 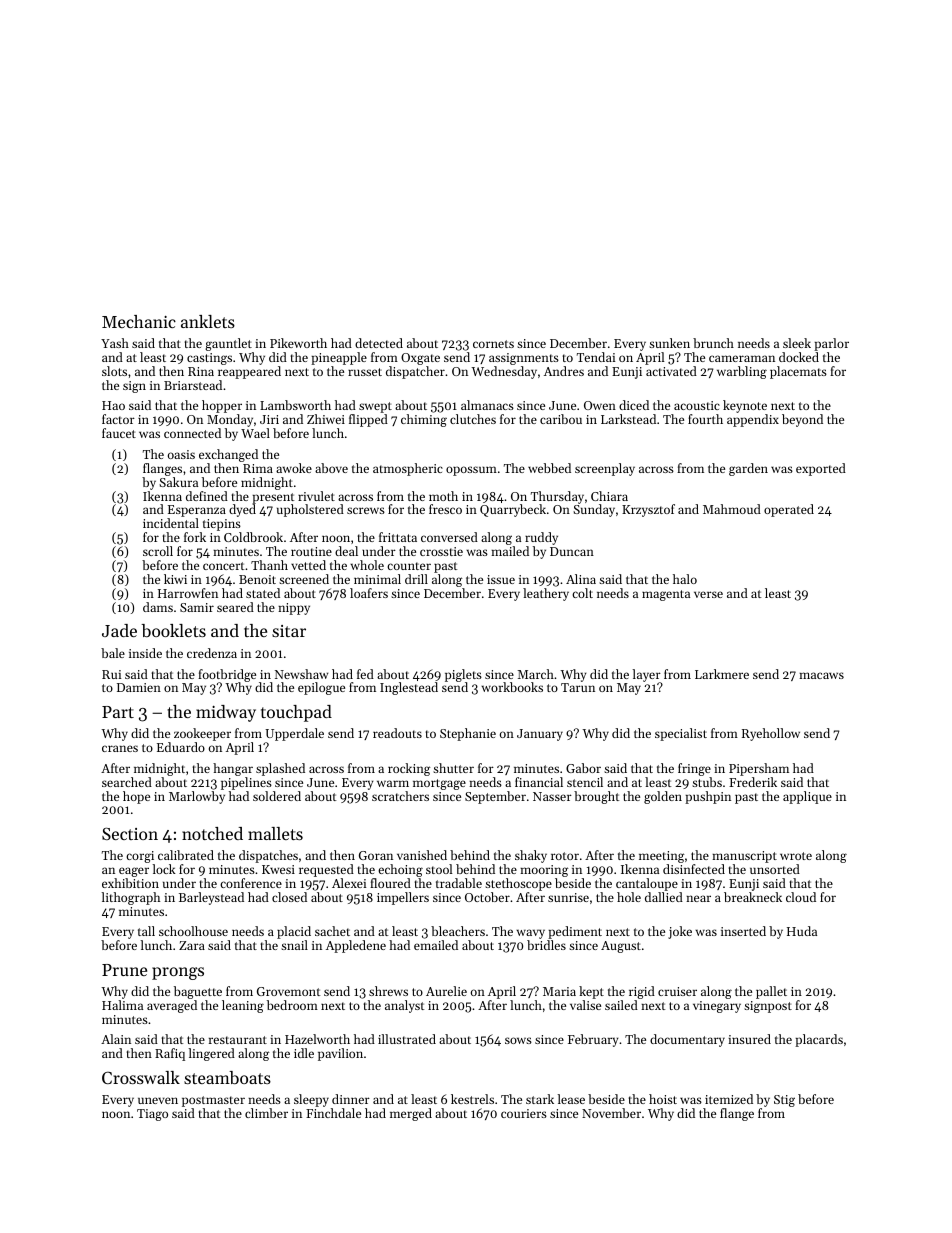 I want to click on Yash, so click(x=115, y=343).
